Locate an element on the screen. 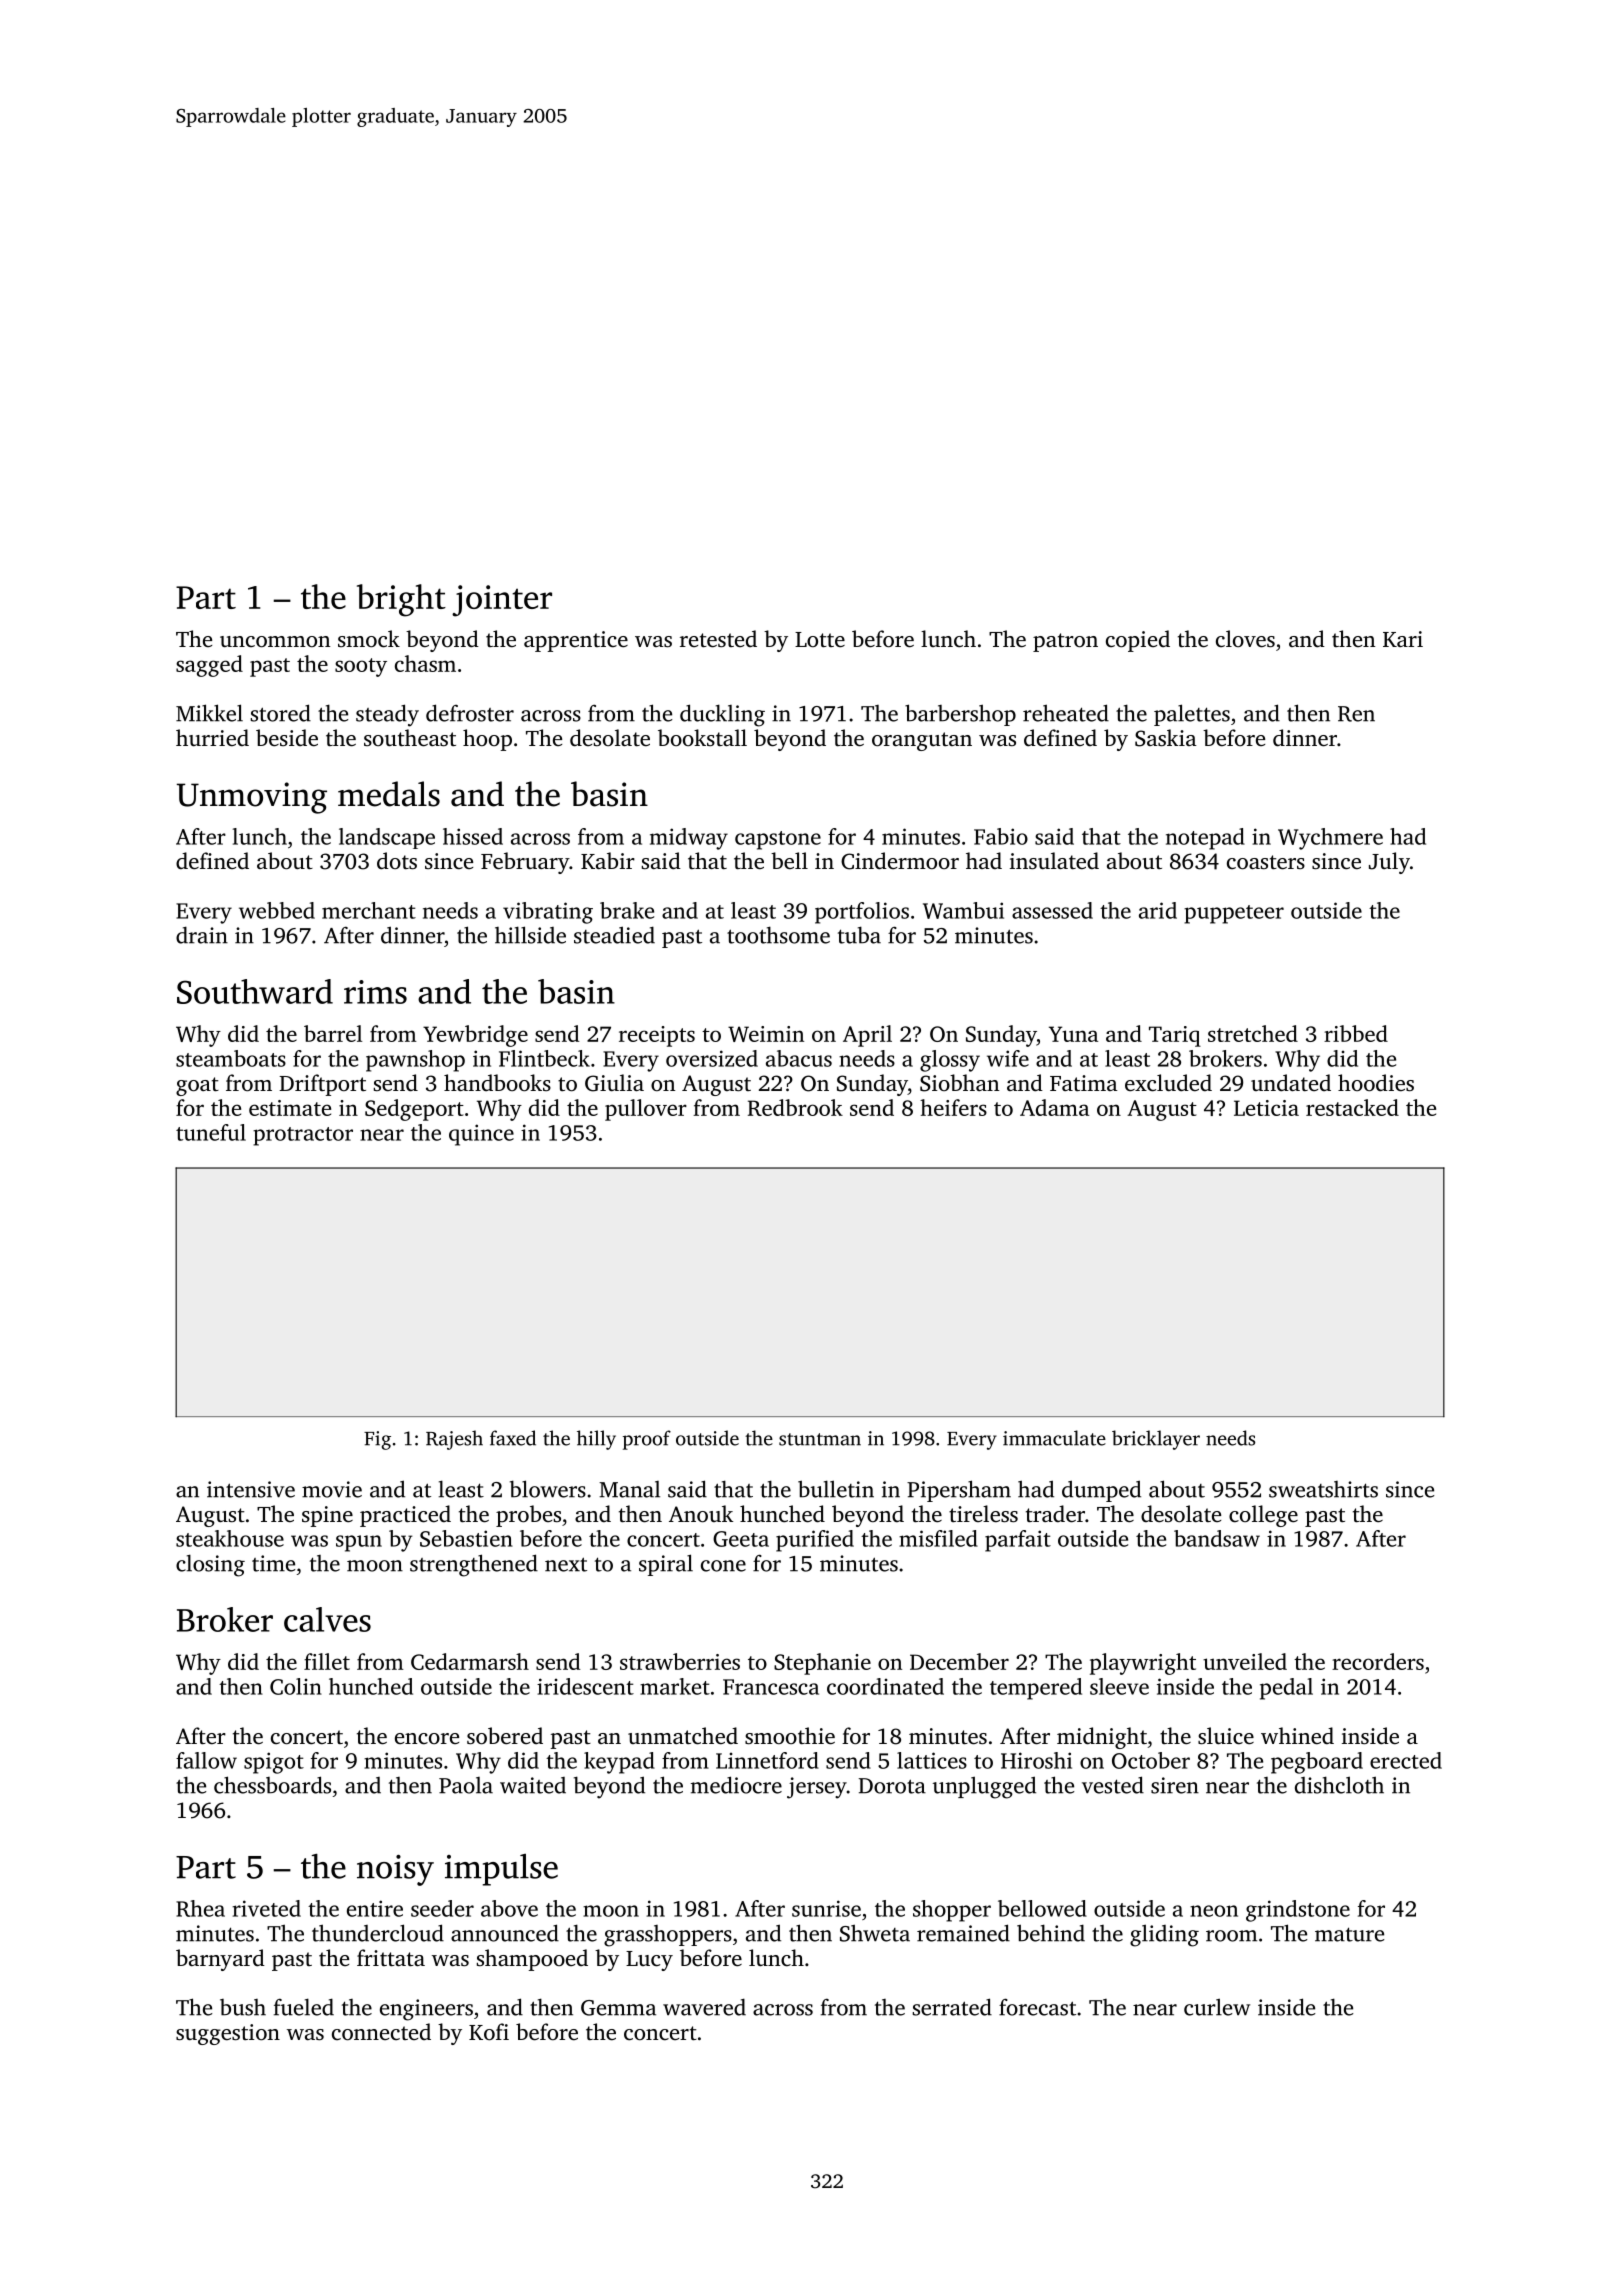 This screenshot has width=1620, height=2292. medals is located at coordinates (389, 794).
